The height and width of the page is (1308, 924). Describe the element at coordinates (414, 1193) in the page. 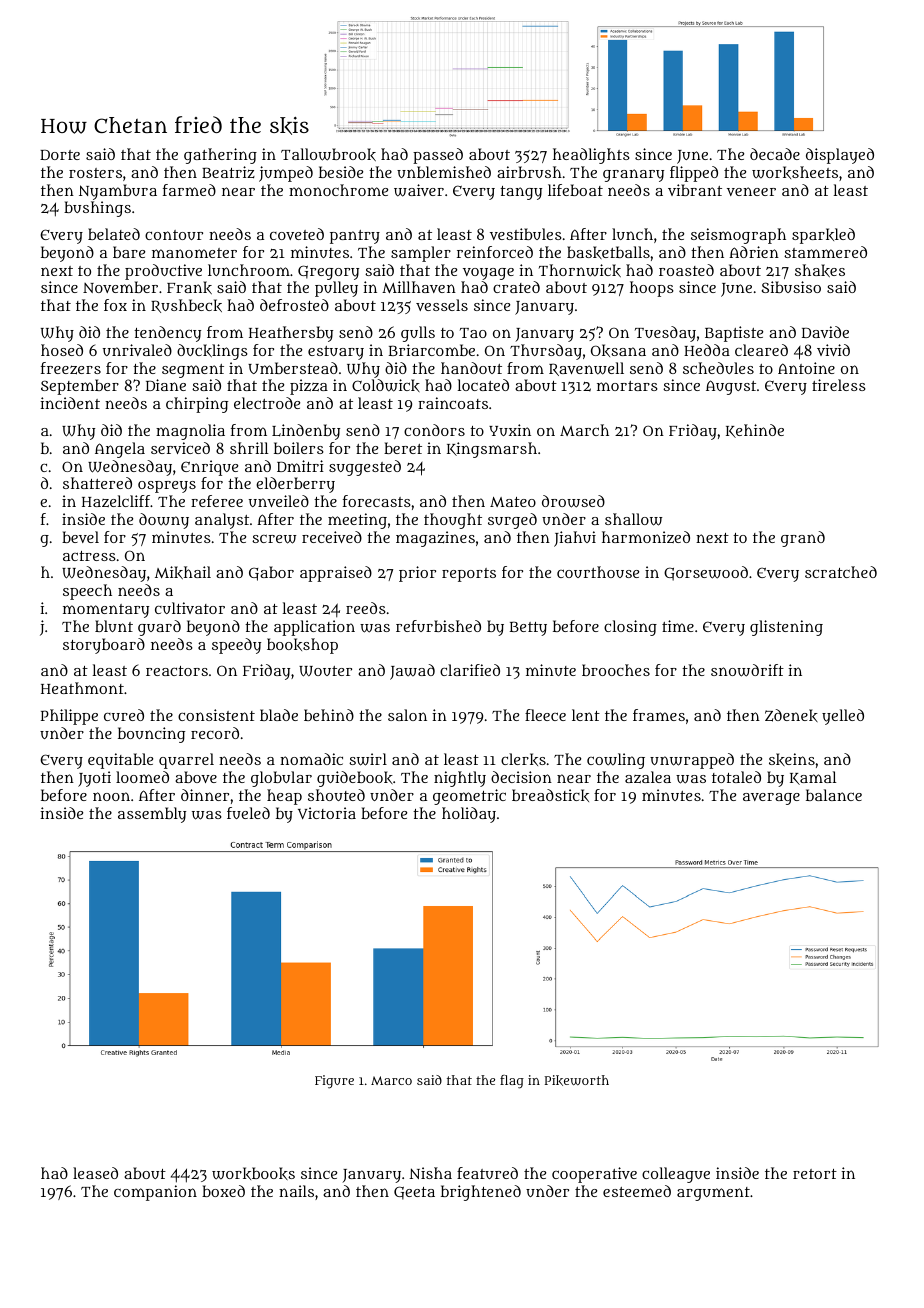

I see `Geeta` at that location.
